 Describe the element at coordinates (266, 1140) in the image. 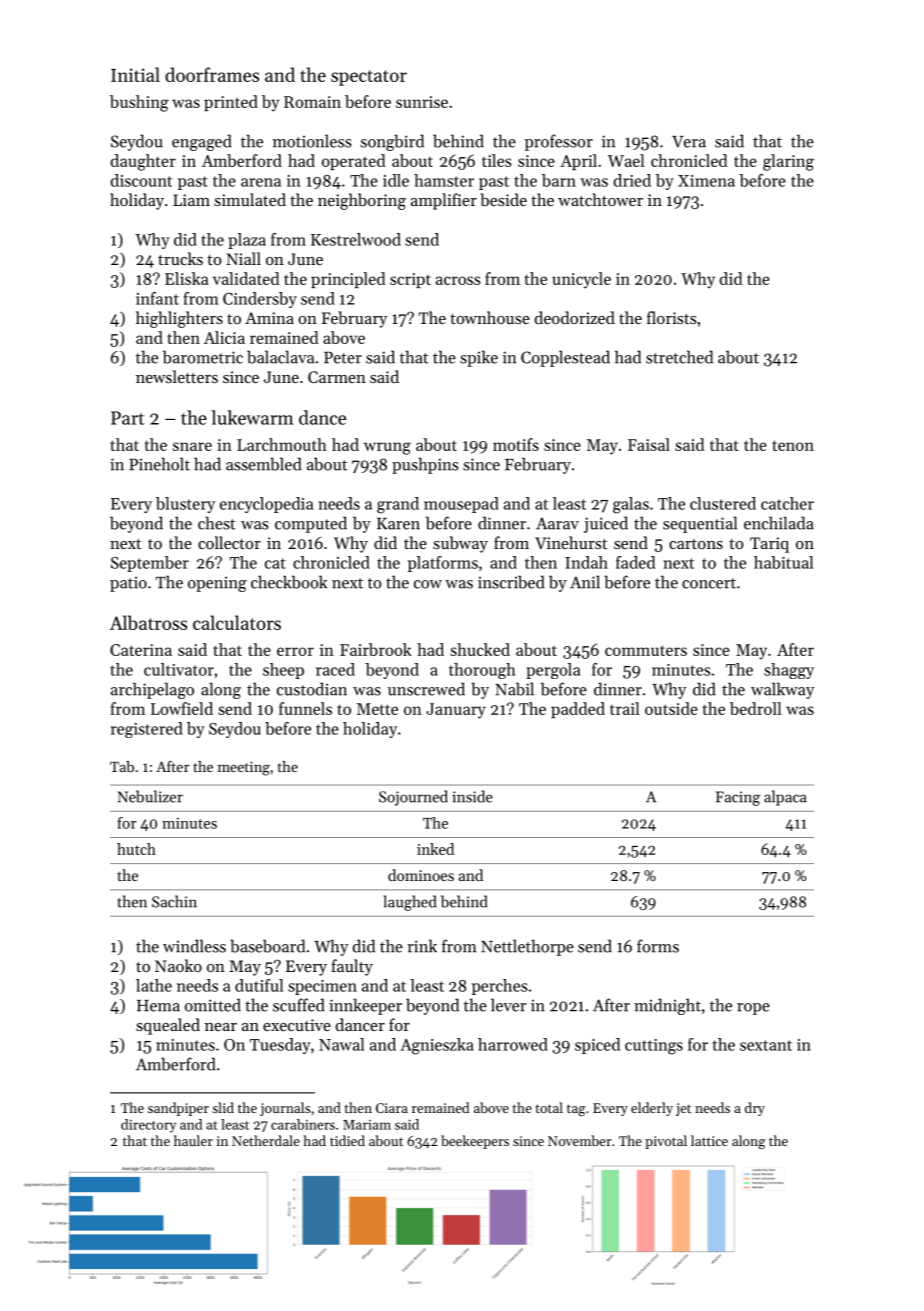

I see `Netherdale` at that location.
